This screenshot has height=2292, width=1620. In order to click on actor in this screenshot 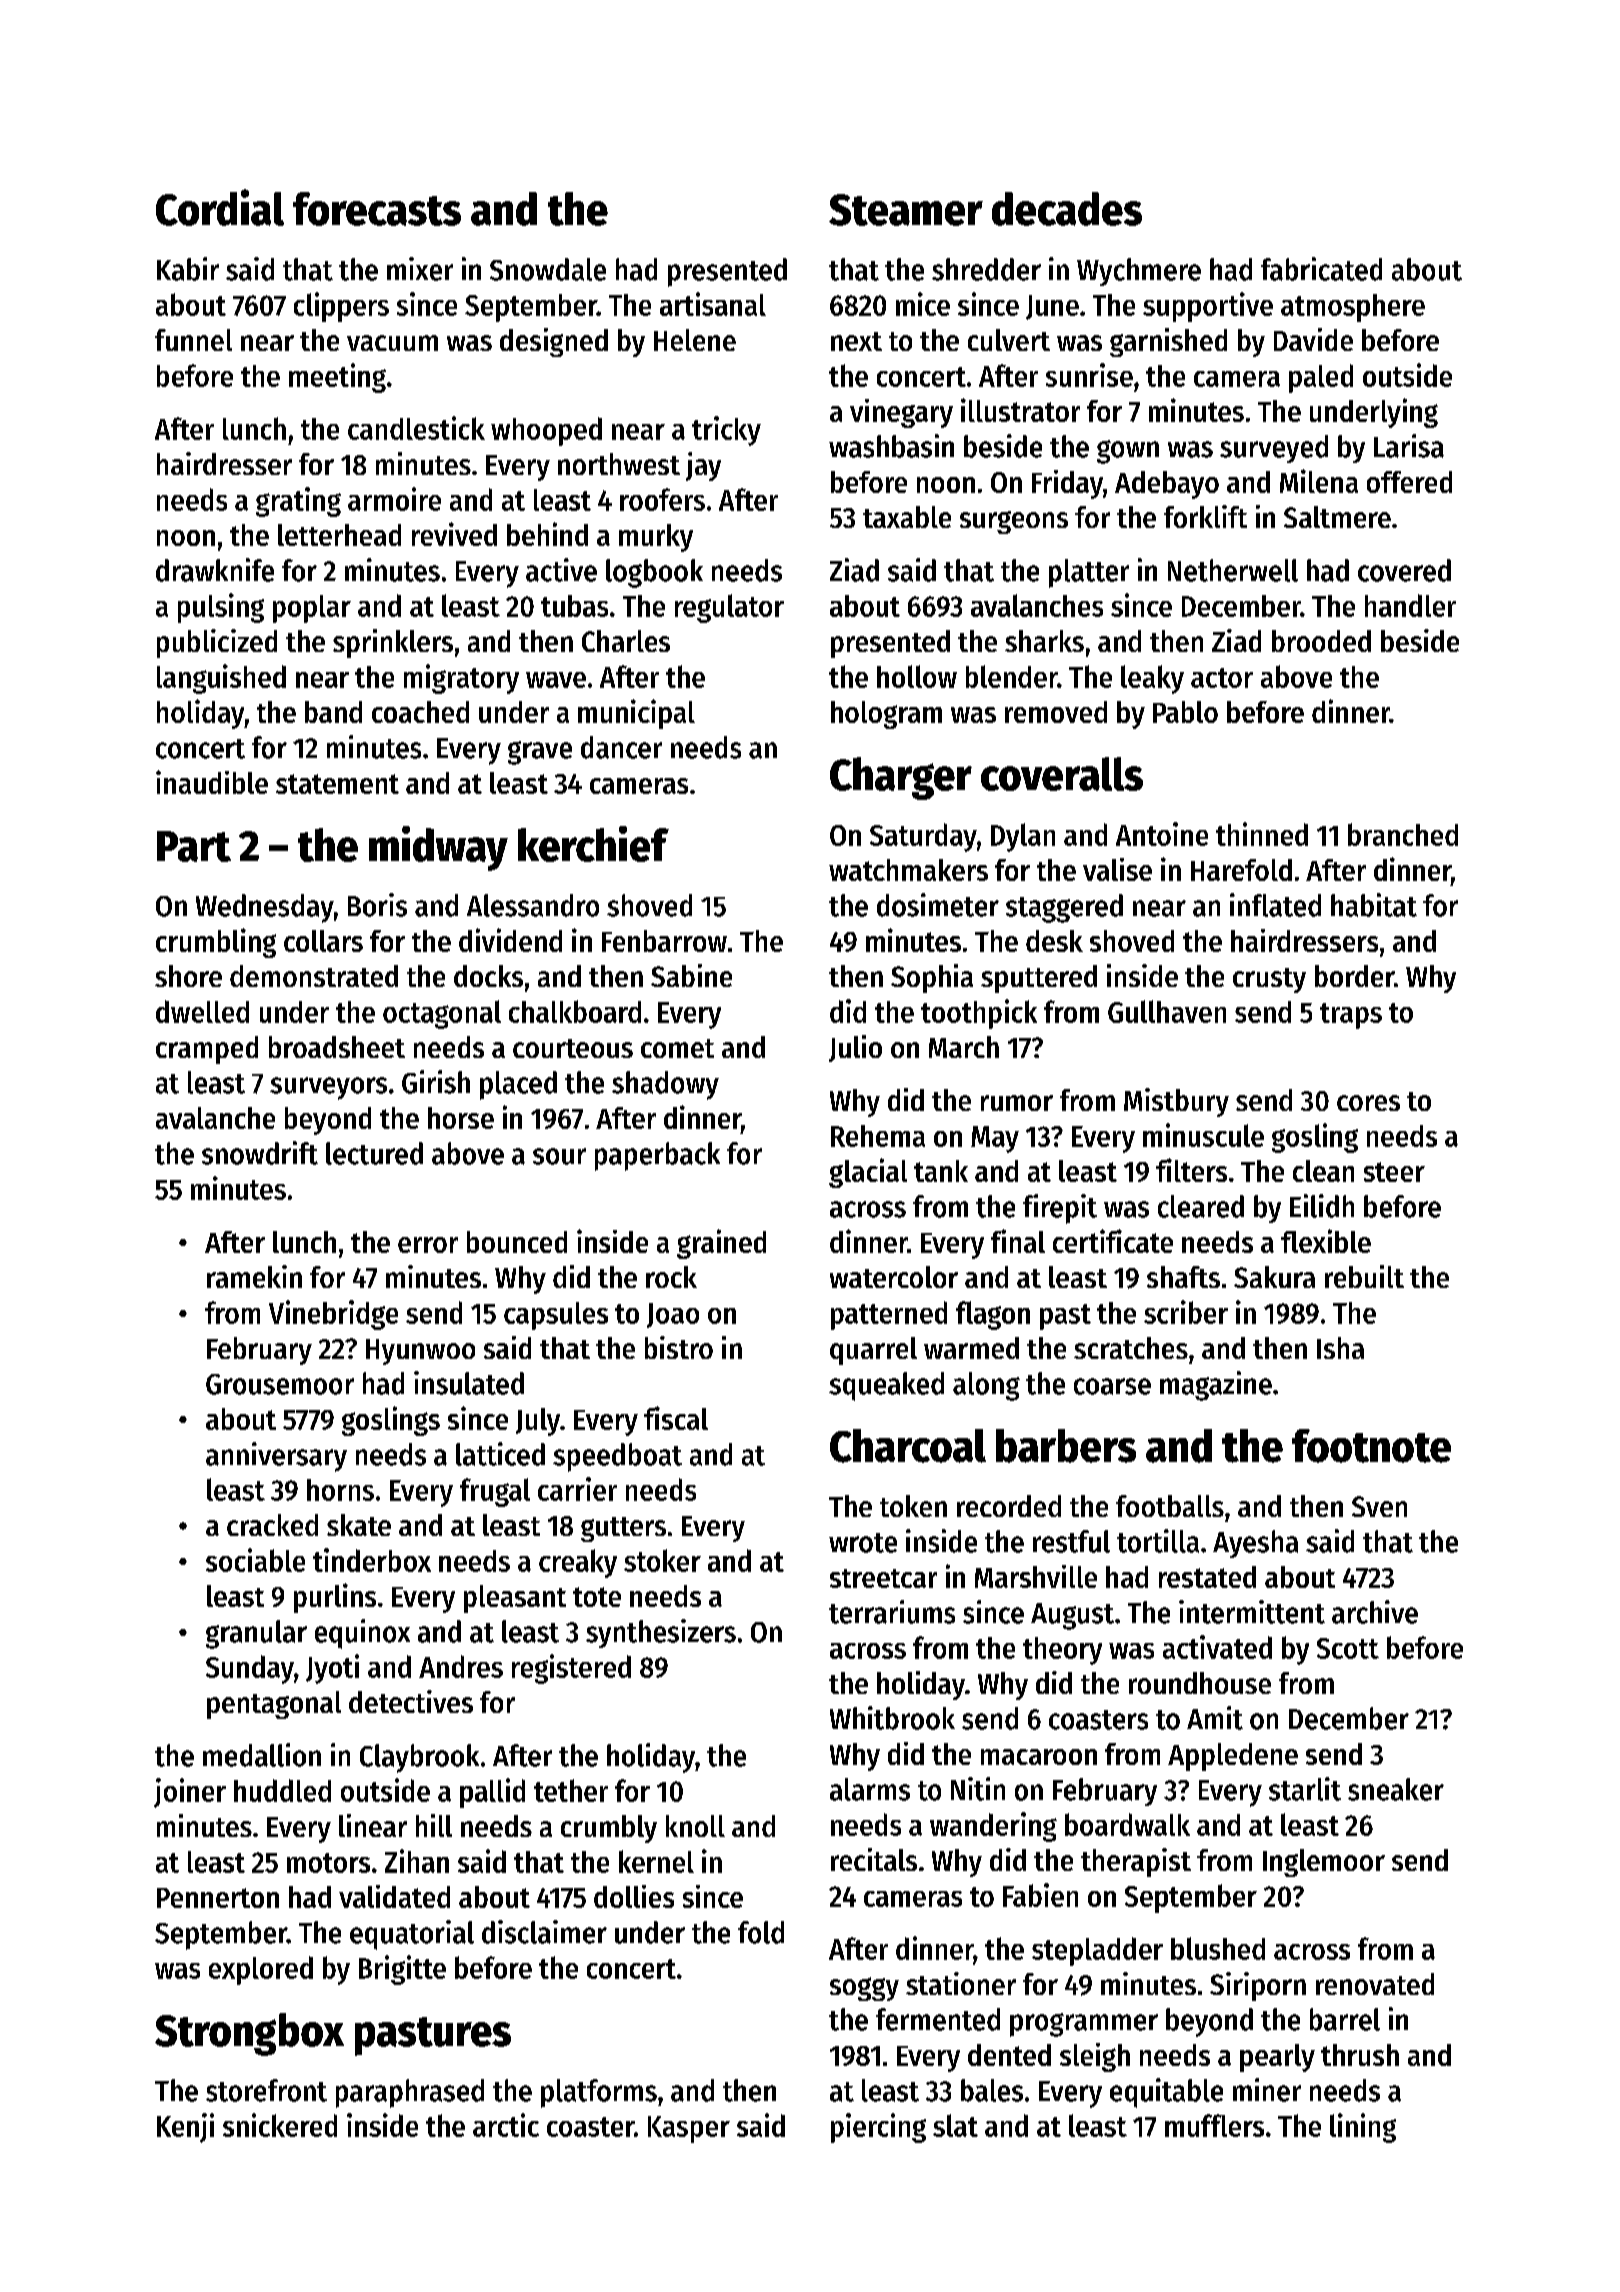, I will do `click(1222, 678)`.
